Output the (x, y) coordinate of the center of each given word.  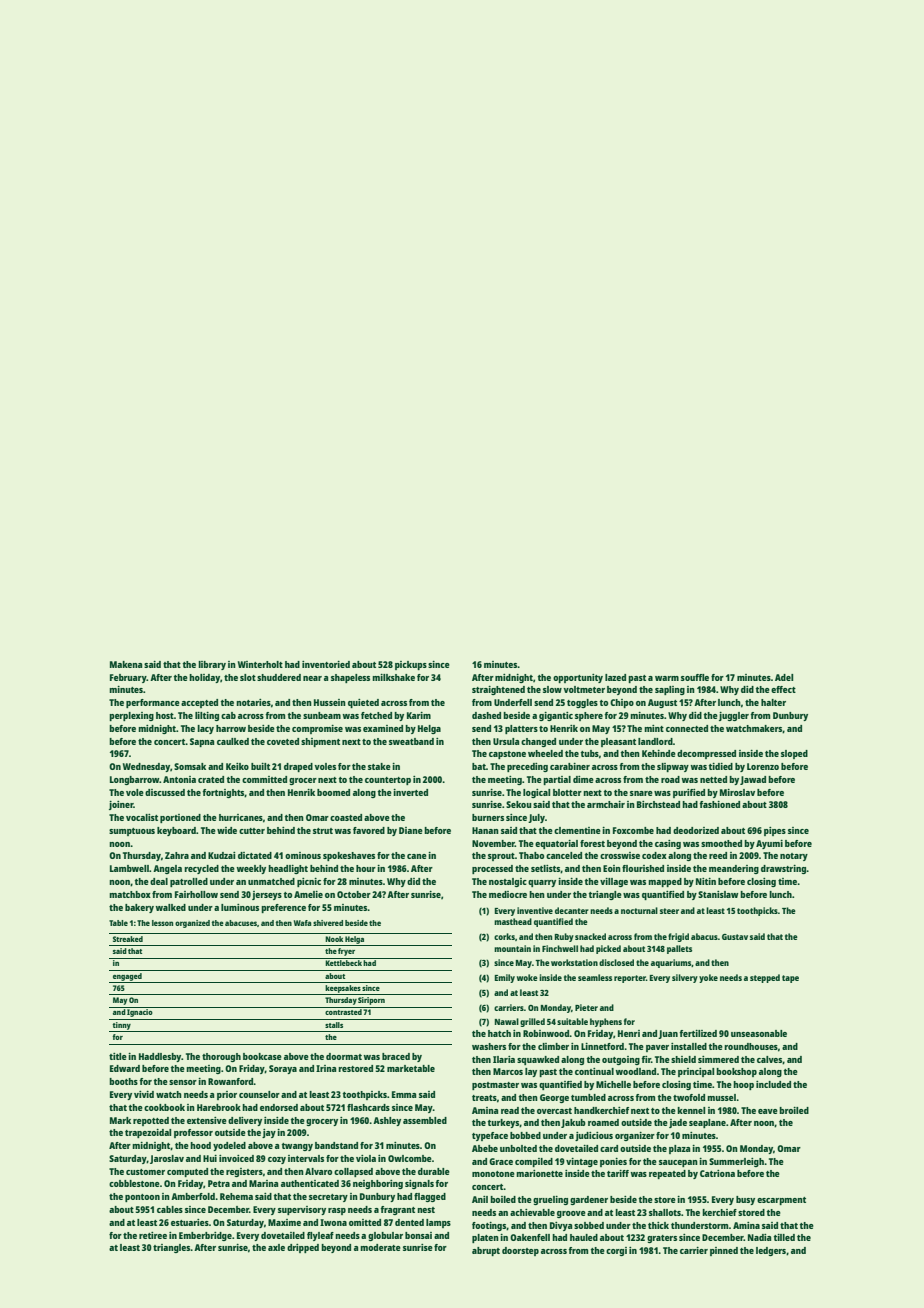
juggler (734, 716)
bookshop (736, 1072)
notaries (253, 702)
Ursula (506, 741)
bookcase (262, 1056)
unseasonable (759, 1033)
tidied (721, 766)
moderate (380, 1247)
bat (479, 766)
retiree (153, 1235)
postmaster (495, 1086)
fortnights (224, 793)
